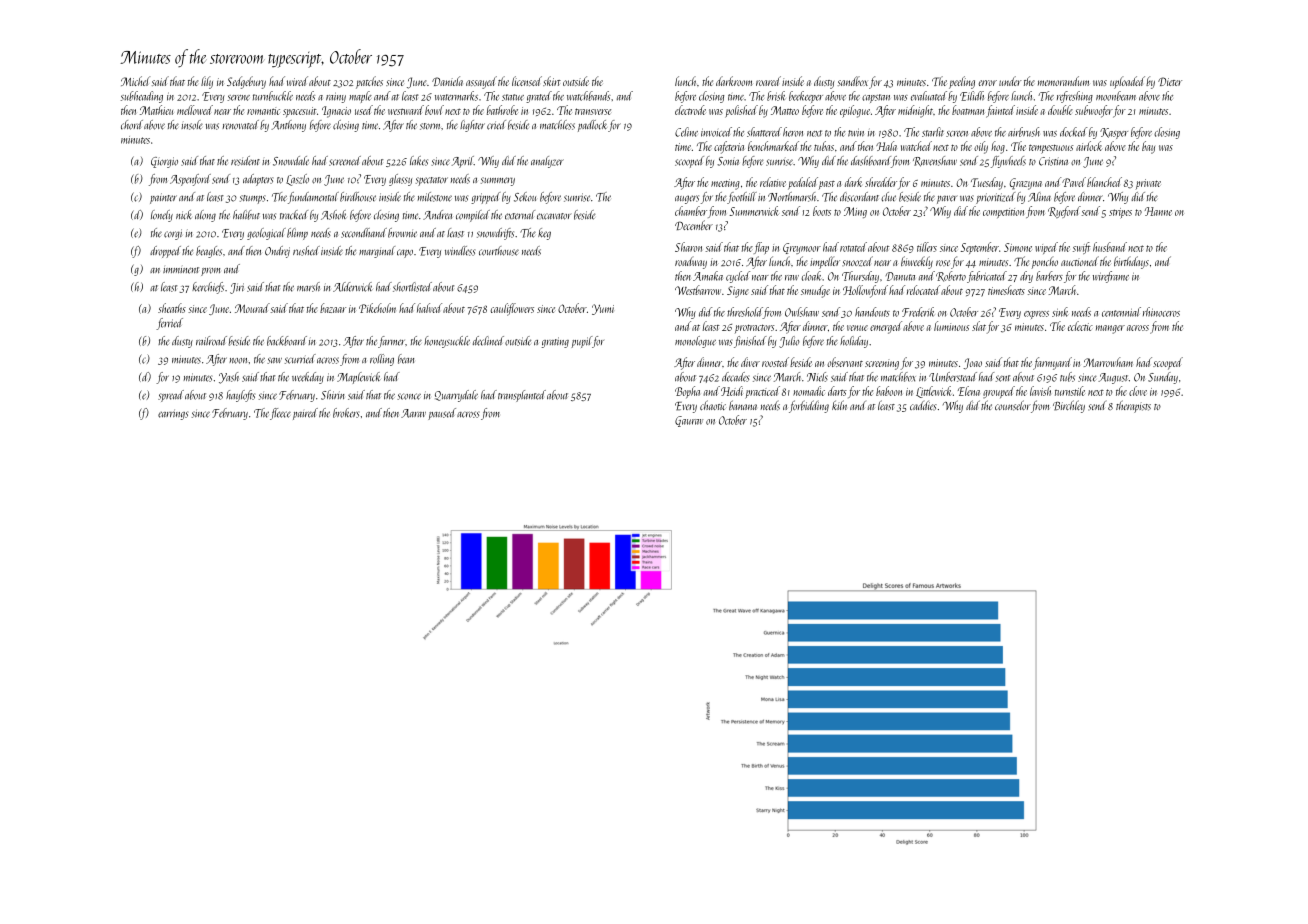  I want to click on Summerwick, so click(754, 211).
